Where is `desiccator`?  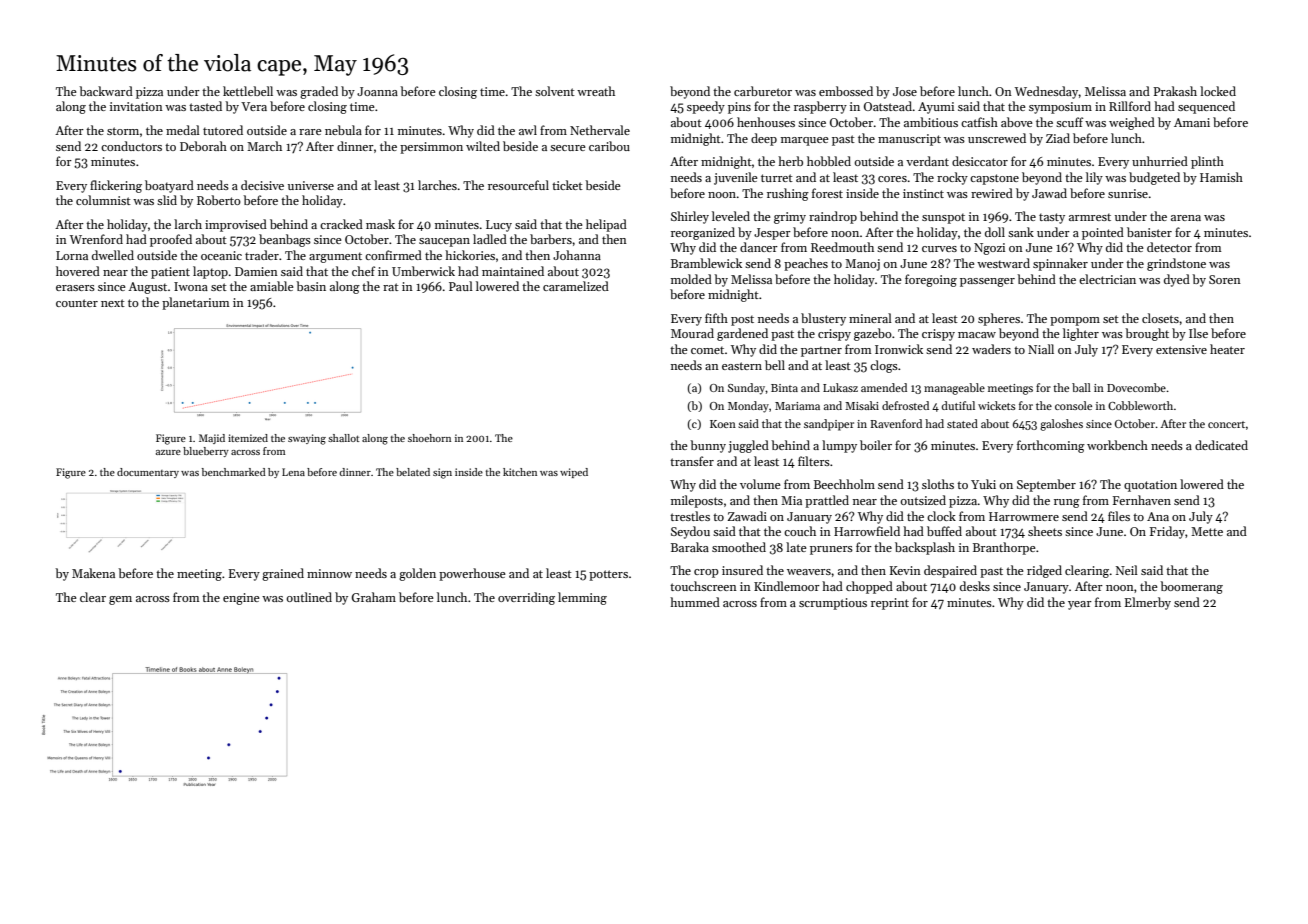
desiccator is located at coordinates (980, 161).
